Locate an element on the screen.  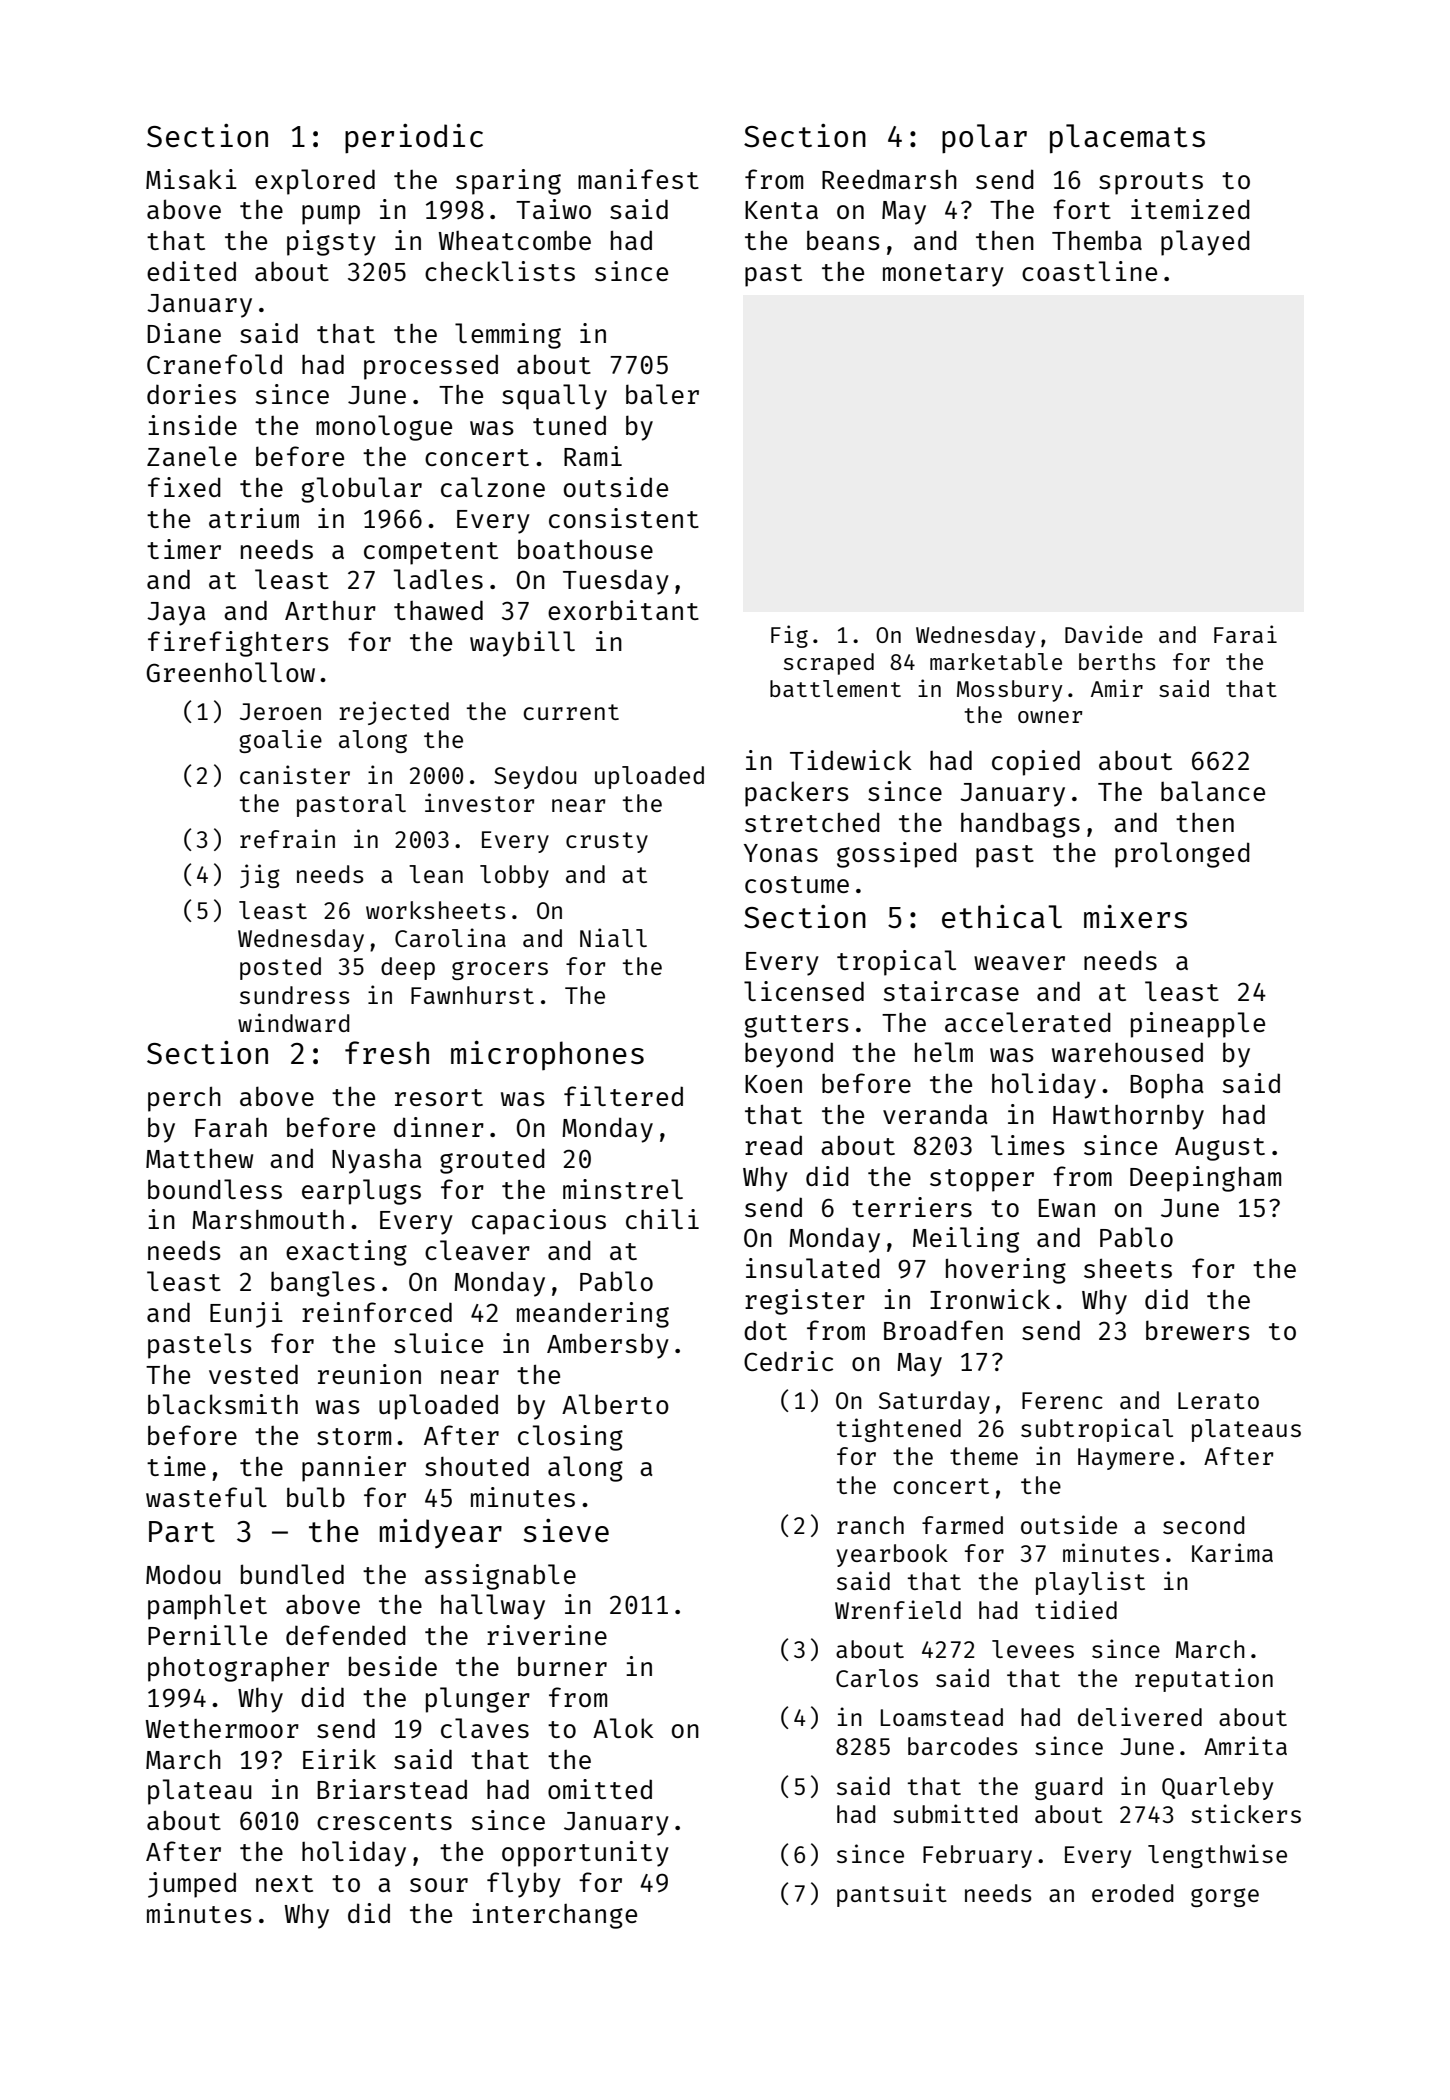
Carlos is located at coordinates (877, 1678).
